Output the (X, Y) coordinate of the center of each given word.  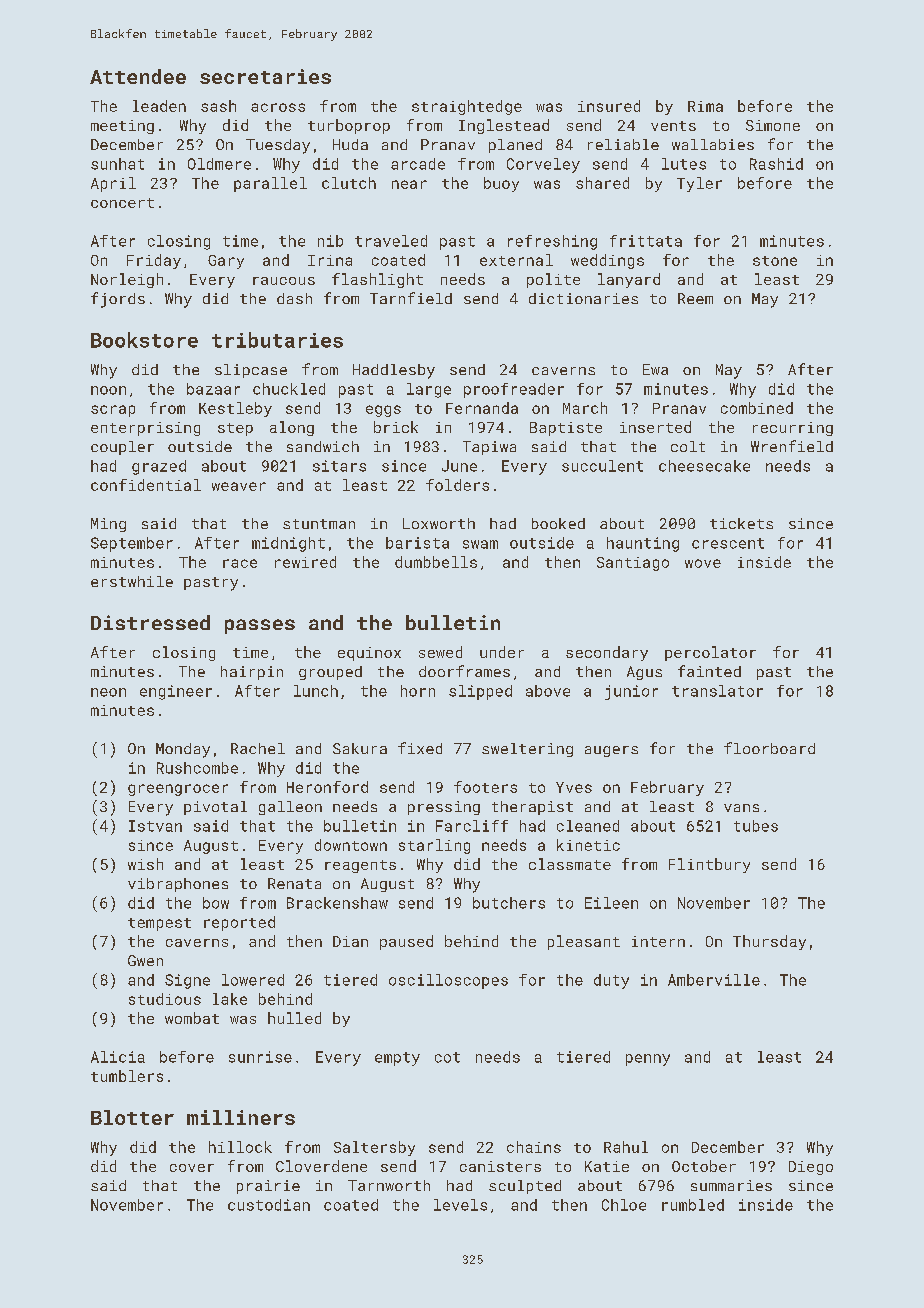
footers (485, 787)
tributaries (277, 340)
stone (775, 261)
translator (717, 691)
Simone (773, 125)
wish (145, 864)
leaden (159, 106)
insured (609, 106)
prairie (268, 1187)
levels (460, 1205)
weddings (607, 261)
